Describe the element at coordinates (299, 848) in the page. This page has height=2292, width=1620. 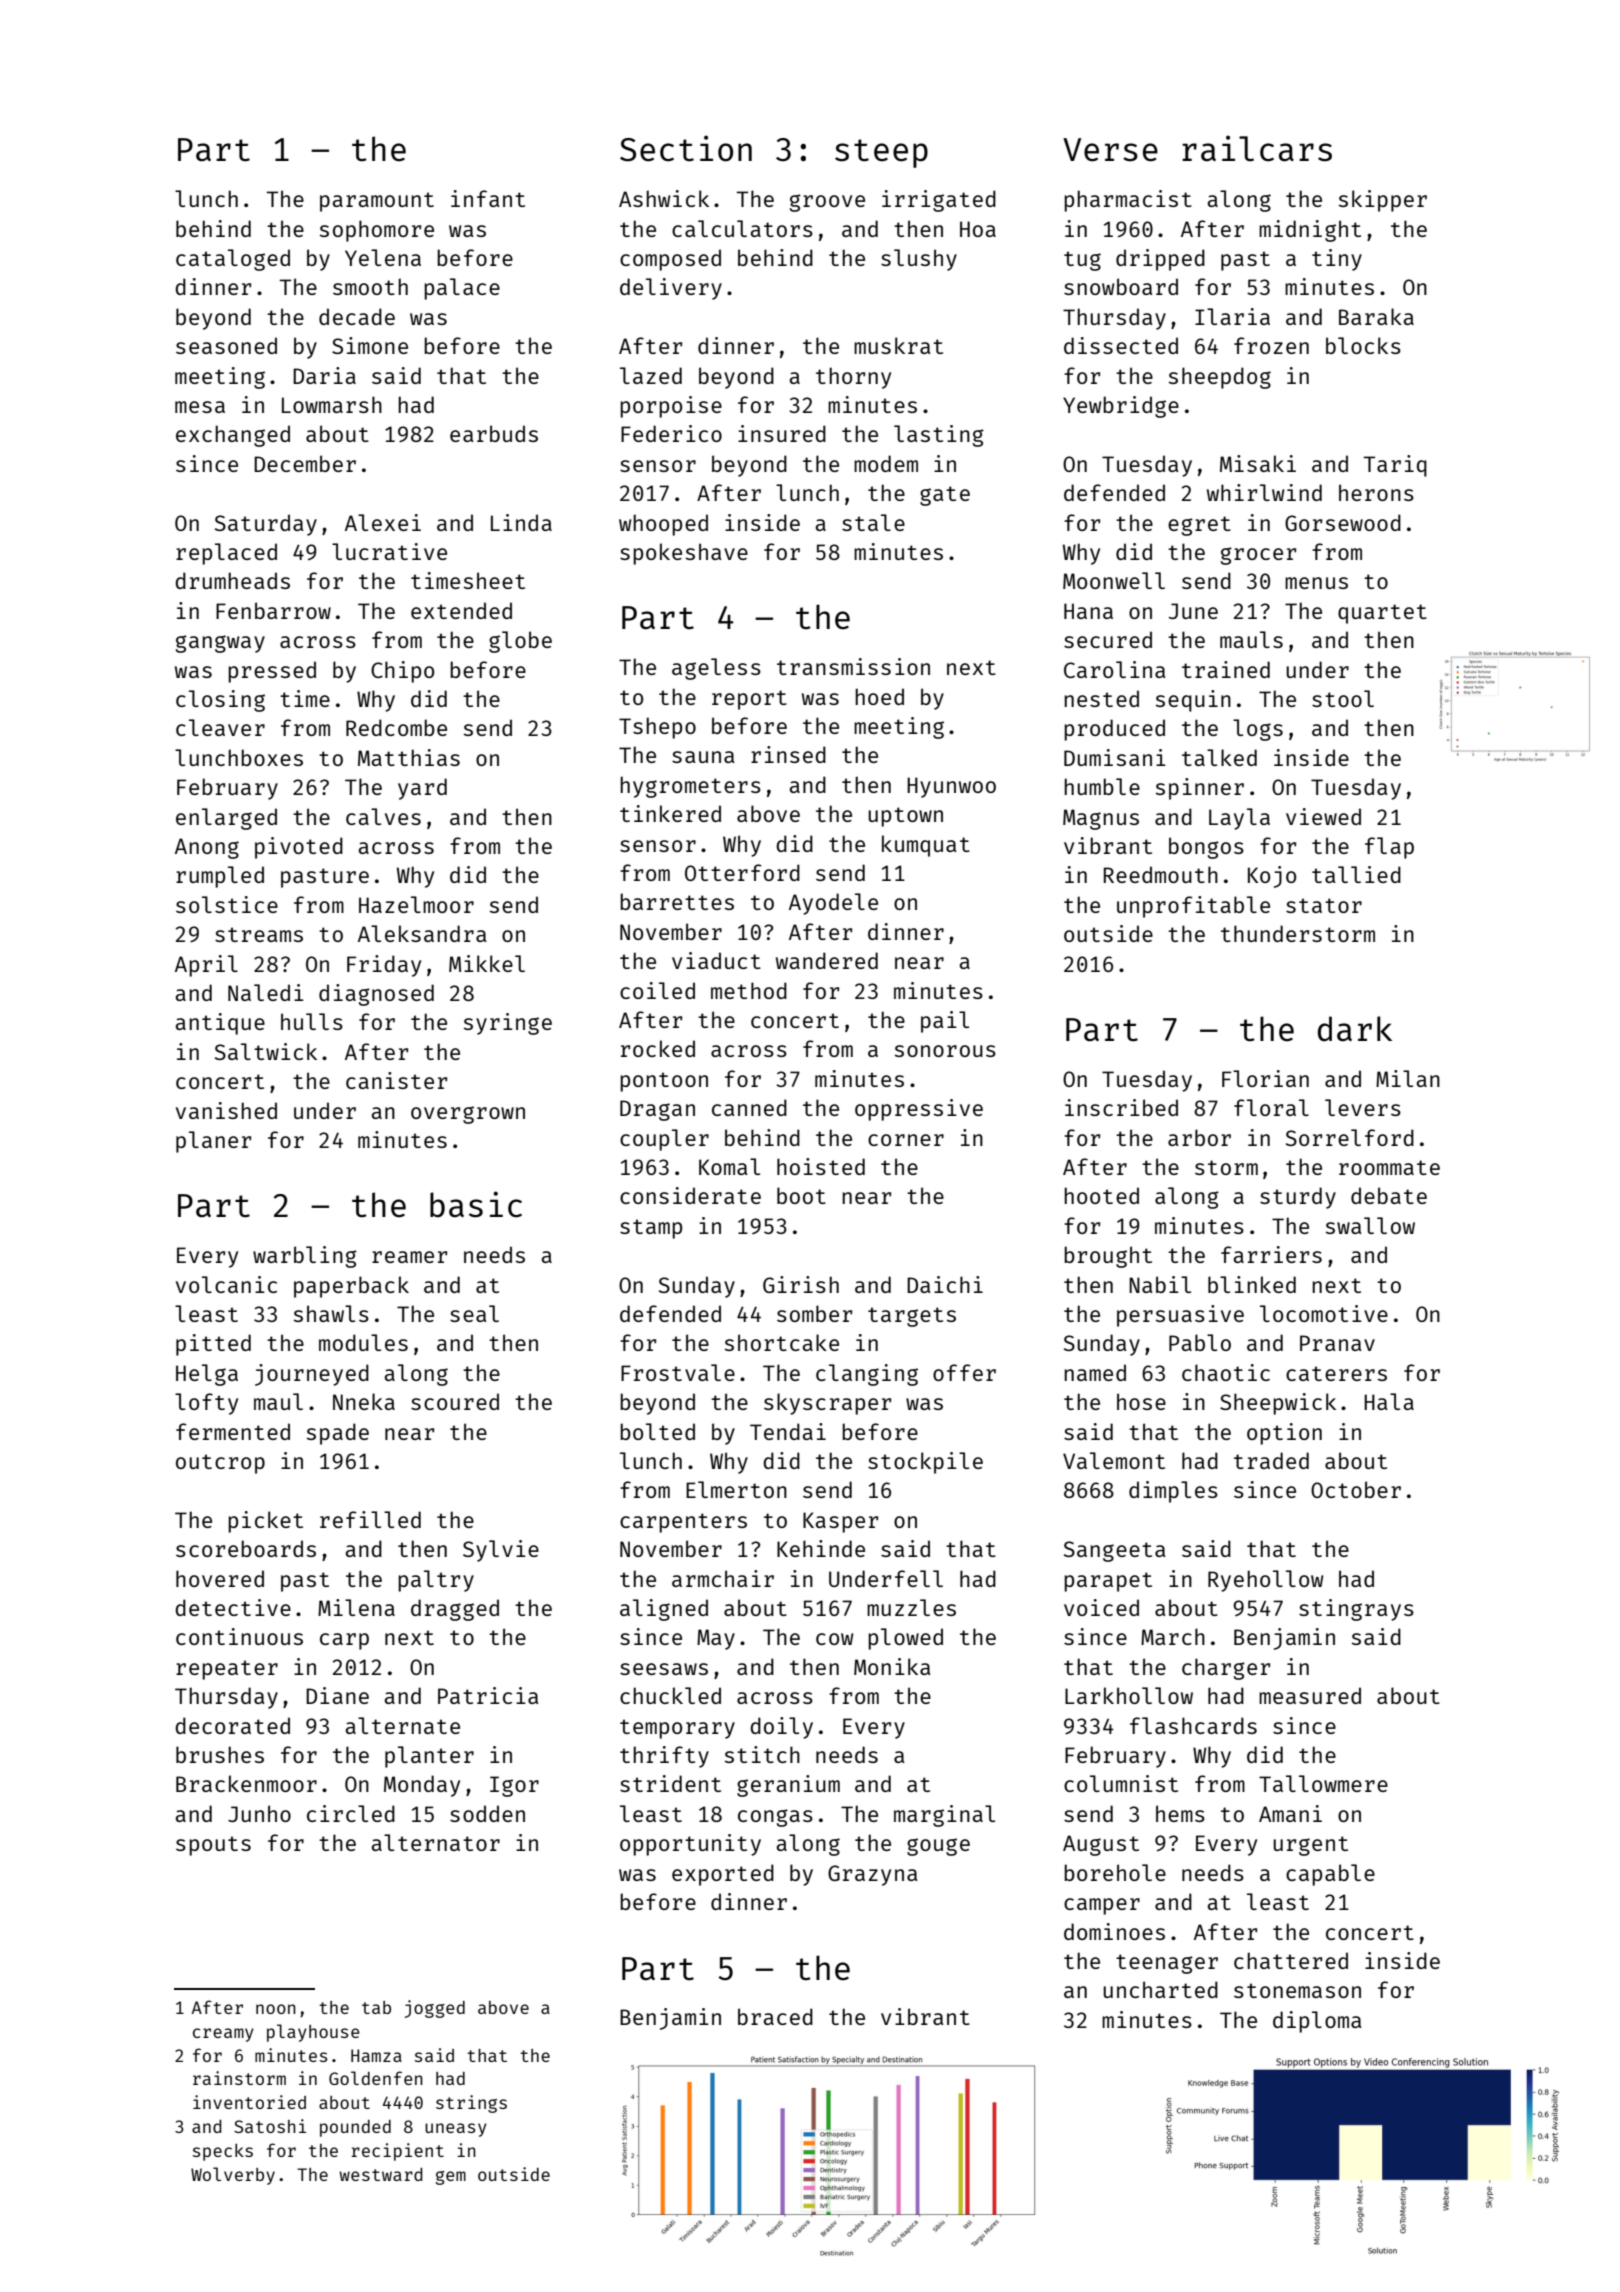
I see `pivoted` at that location.
